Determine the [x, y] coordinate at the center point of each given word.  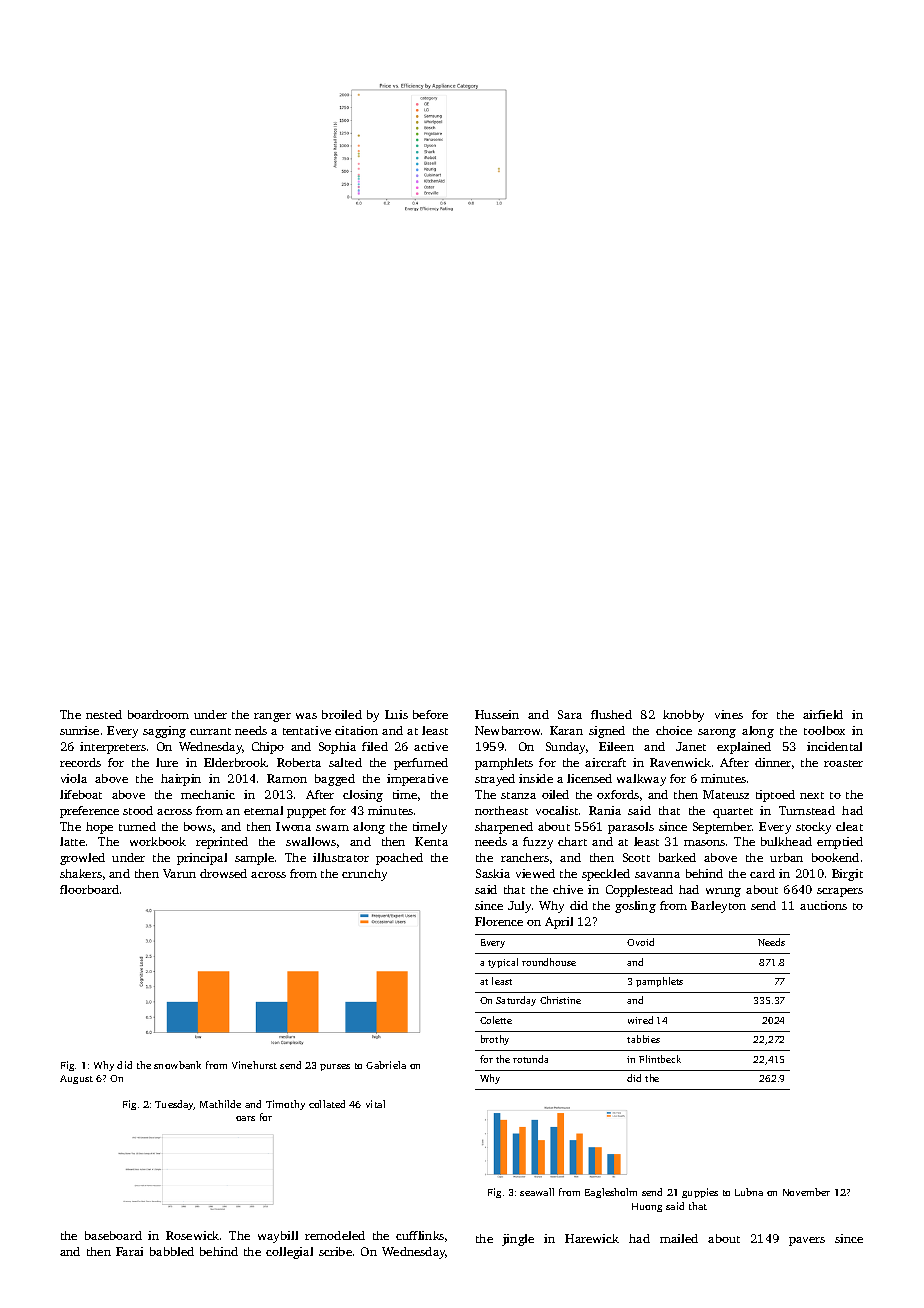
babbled [172, 1251]
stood [138, 810]
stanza [518, 795]
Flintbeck [660, 1059]
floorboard [89, 889]
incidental [834, 746]
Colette [496, 1020]
